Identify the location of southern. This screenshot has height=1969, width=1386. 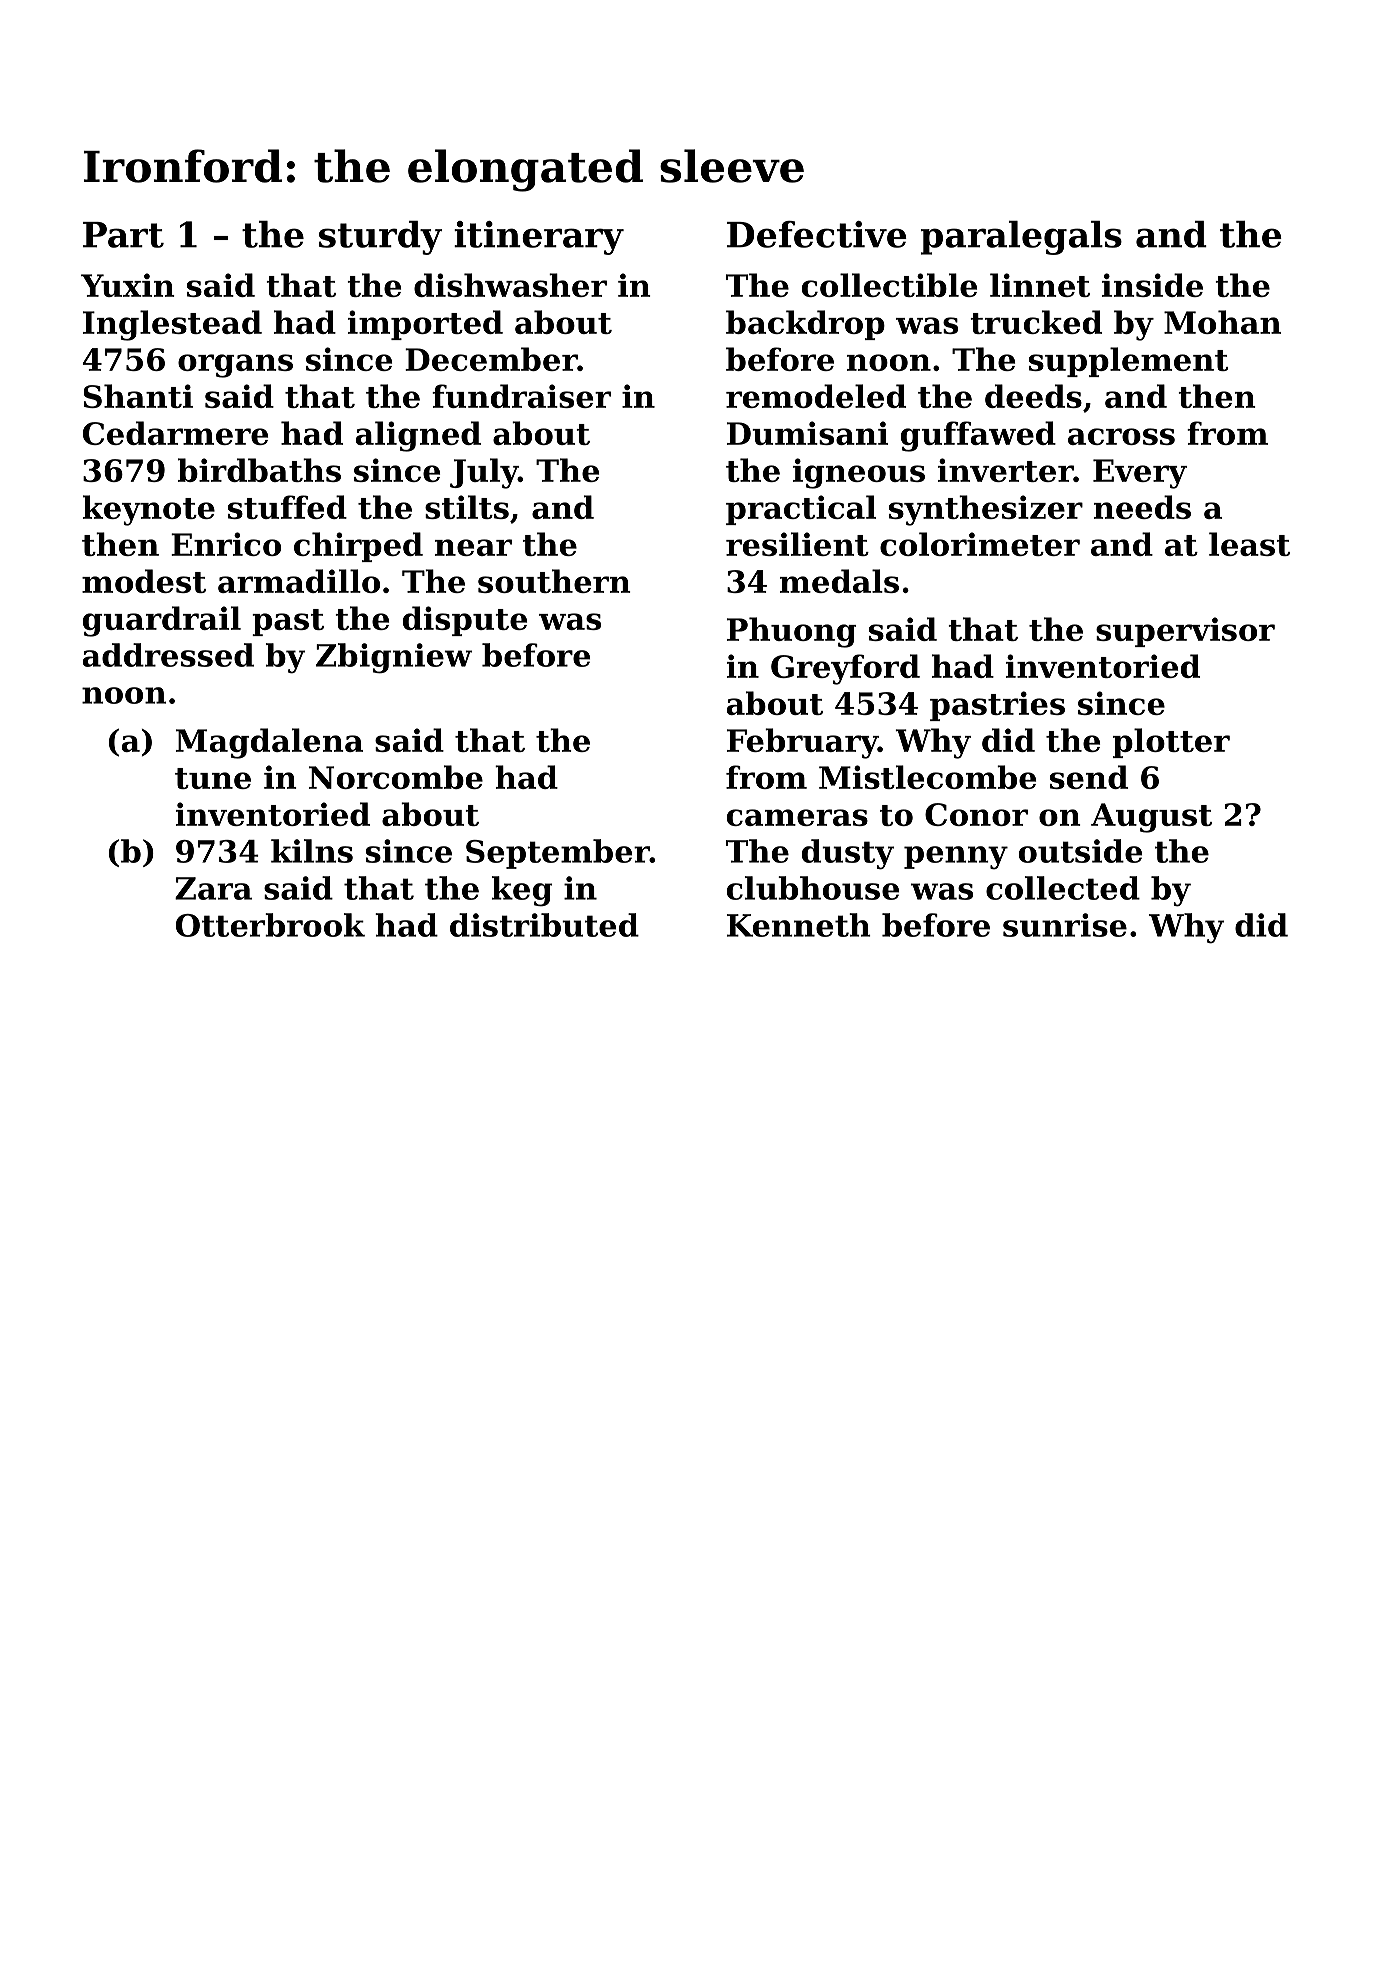
(554, 581).
